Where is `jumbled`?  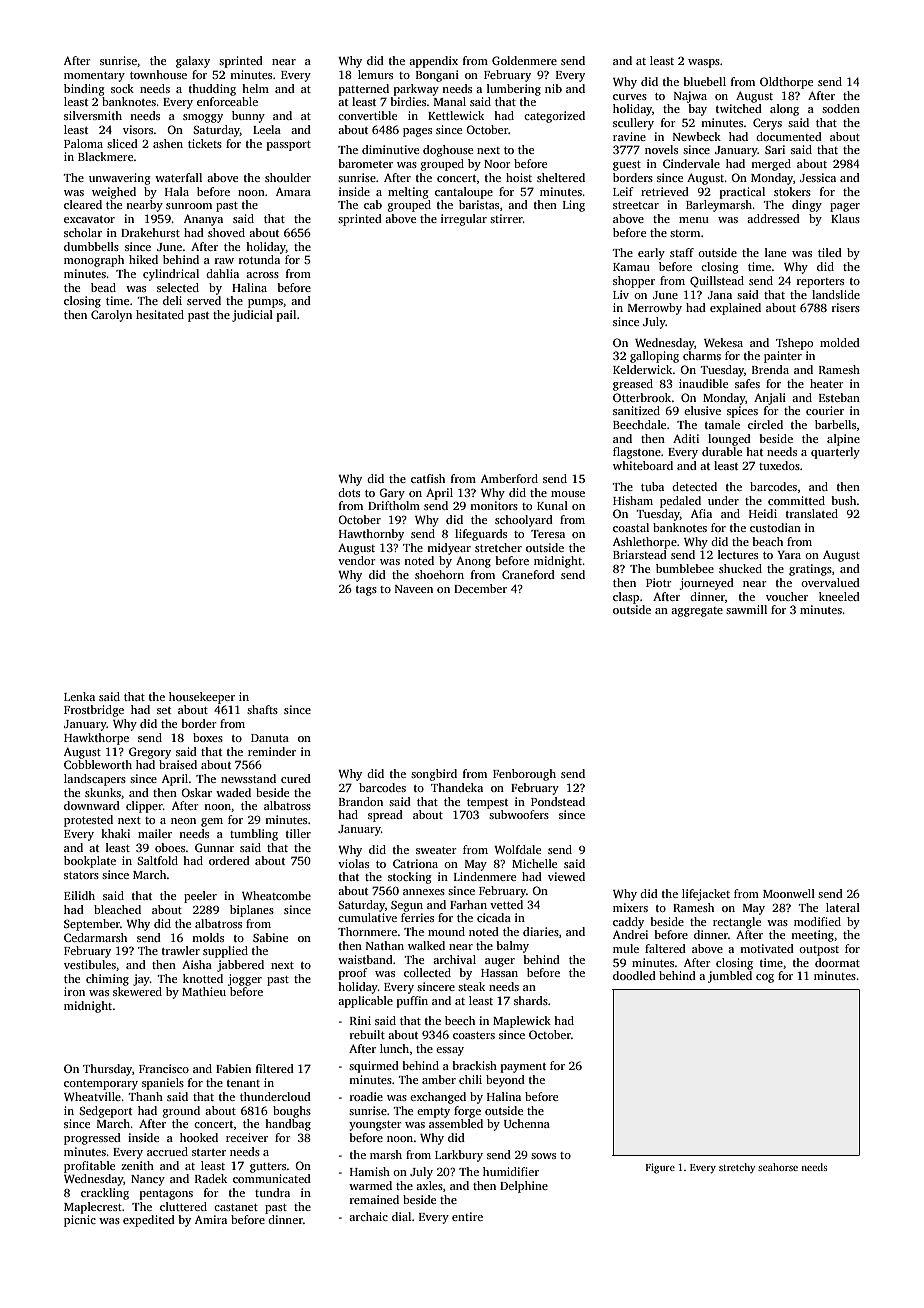 jumbled is located at coordinates (730, 977).
